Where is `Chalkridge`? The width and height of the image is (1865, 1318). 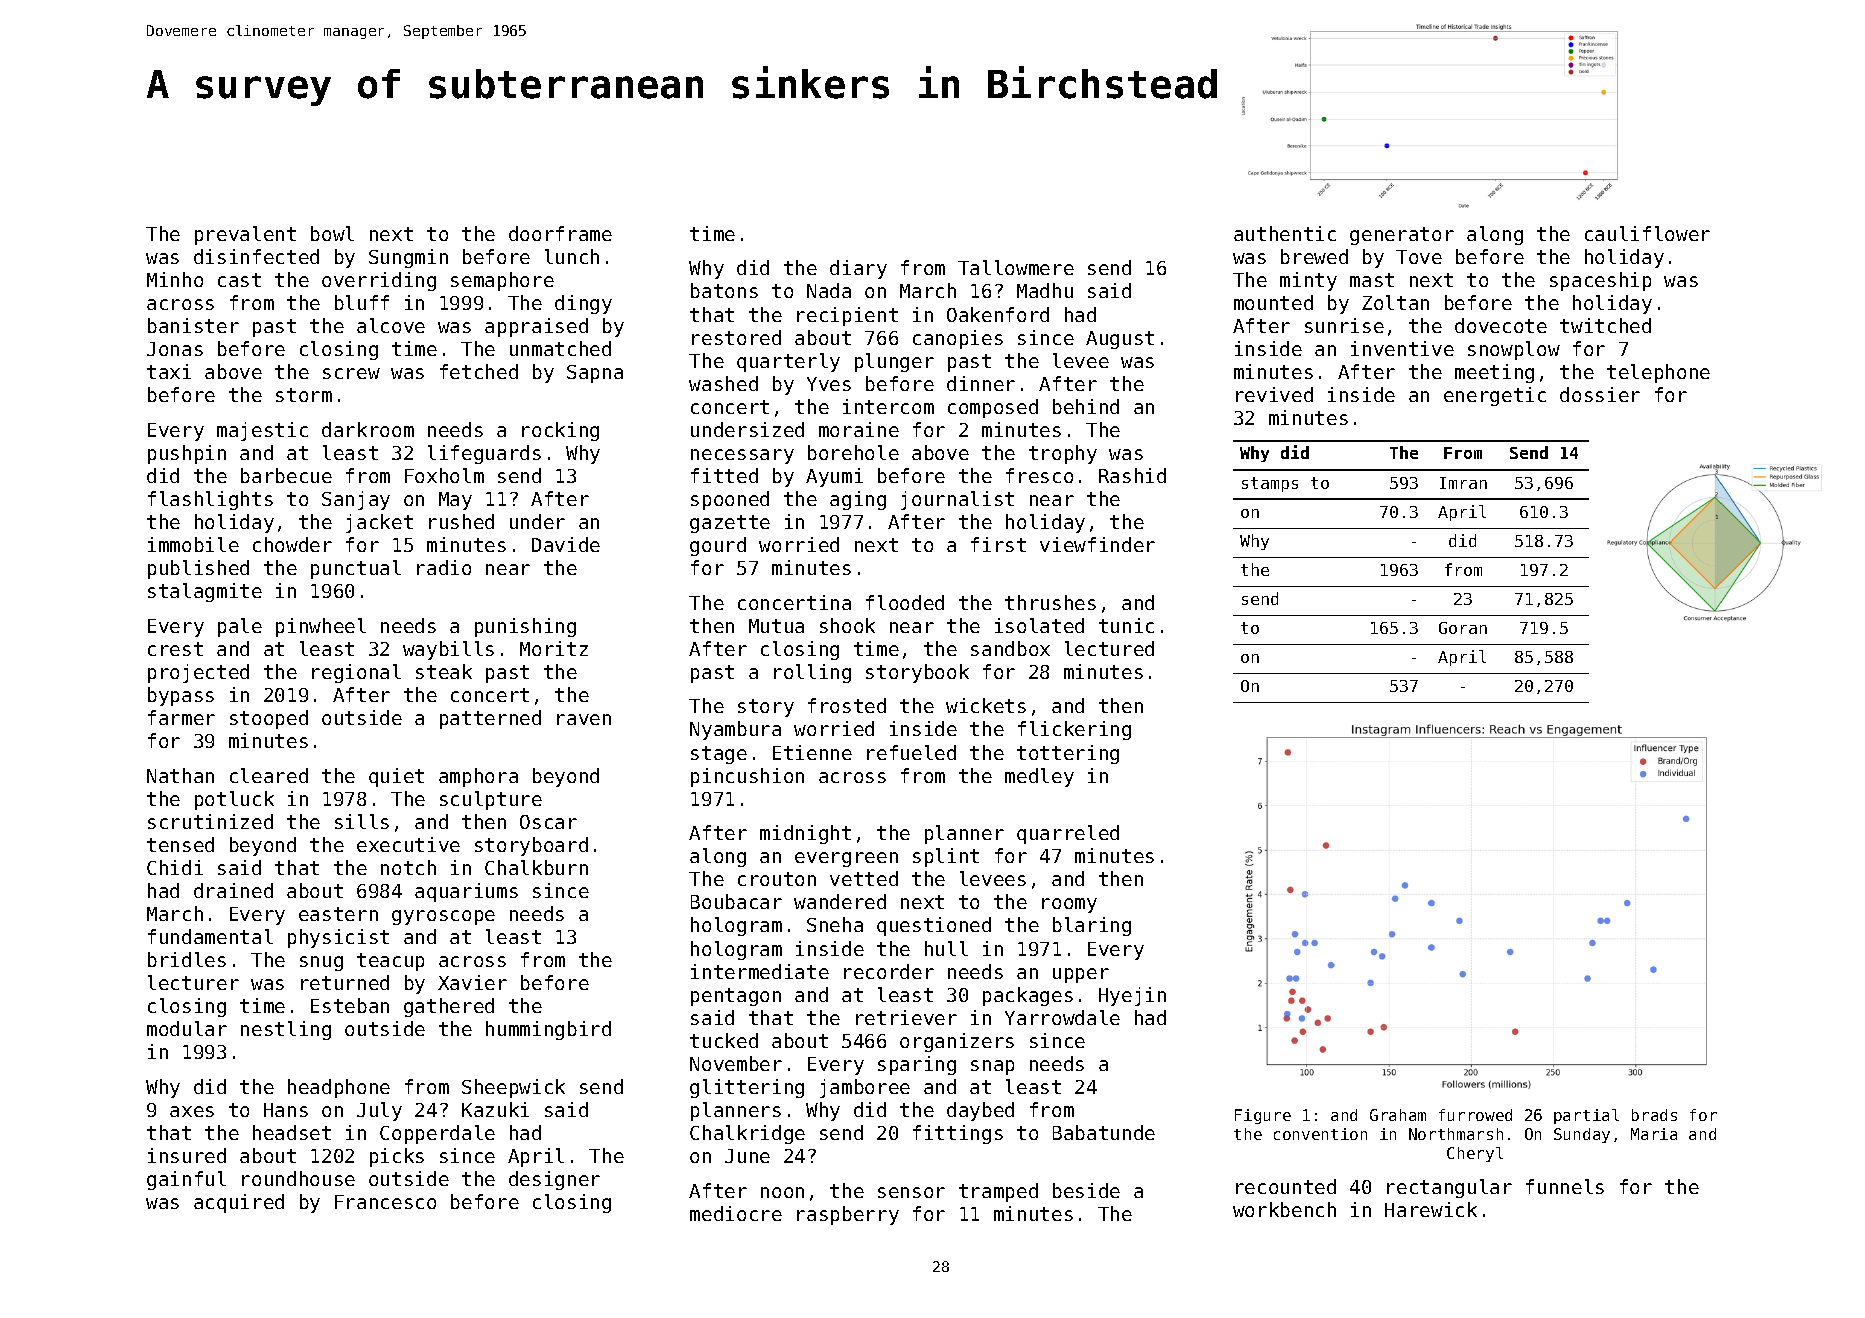 Chalkridge is located at coordinates (747, 1134).
